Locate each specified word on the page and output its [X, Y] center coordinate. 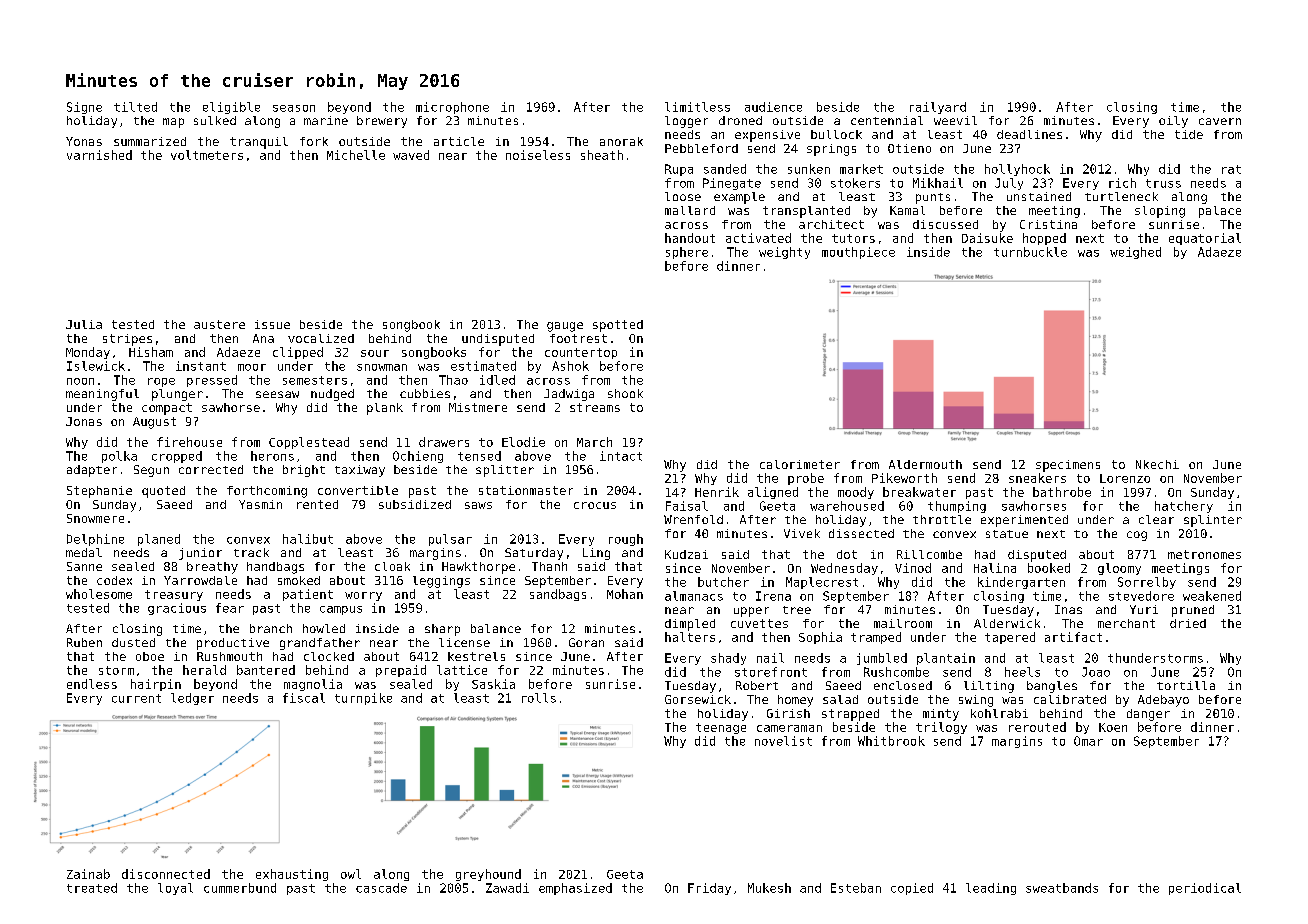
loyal [175, 889]
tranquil [259, 143]
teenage [721, 728]
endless [92, 684]
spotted [618, 326]
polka [119, 457]
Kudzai [686, 554]
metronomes [1204, 554]
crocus [595, 505]
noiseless [538, 155]
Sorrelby [1147, 583]
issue [272, 324]
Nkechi [1157, 464]
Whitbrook [891, 741]
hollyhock [1017, 170]
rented [317, 504]
